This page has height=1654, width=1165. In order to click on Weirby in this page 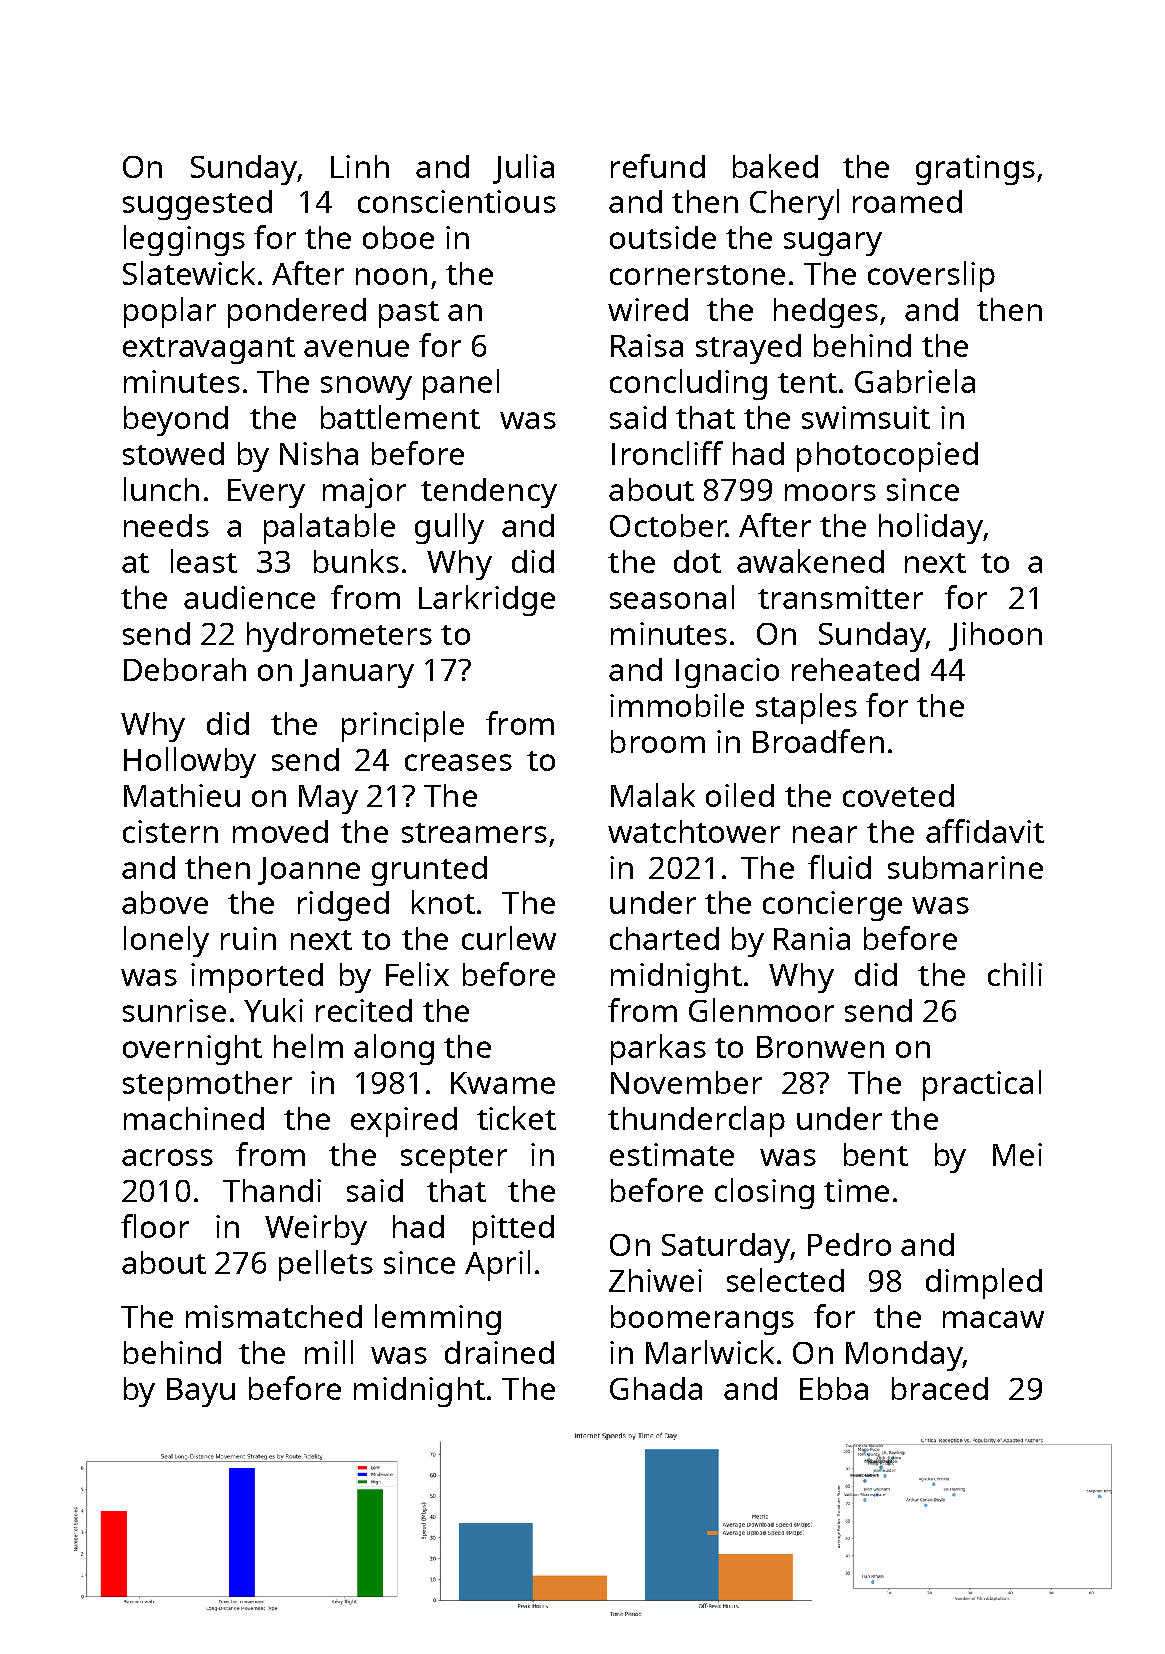, I will do `click(316, 1230)`.
